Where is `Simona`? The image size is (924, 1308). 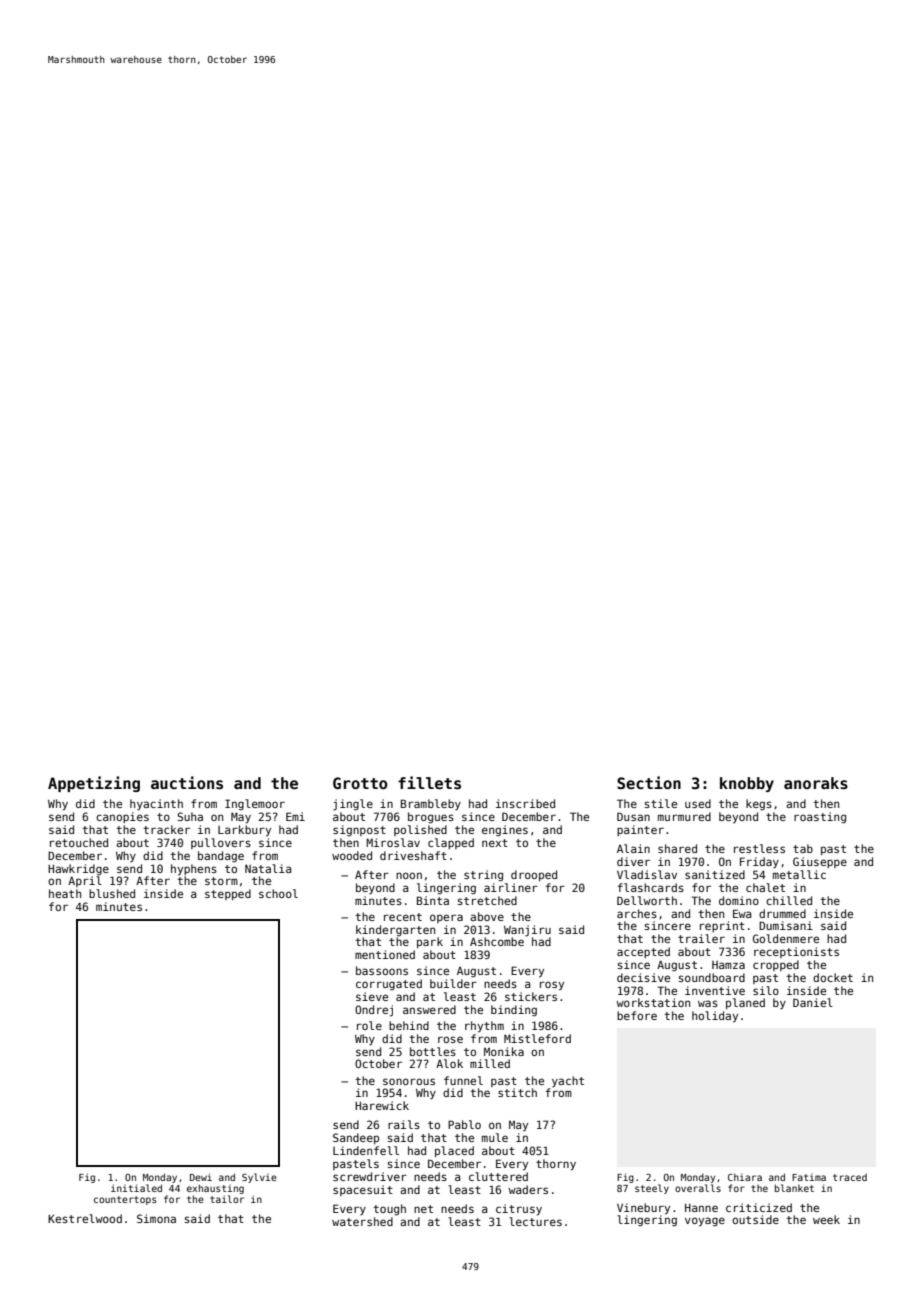 Simona is located at coordinates (156, 1218).
